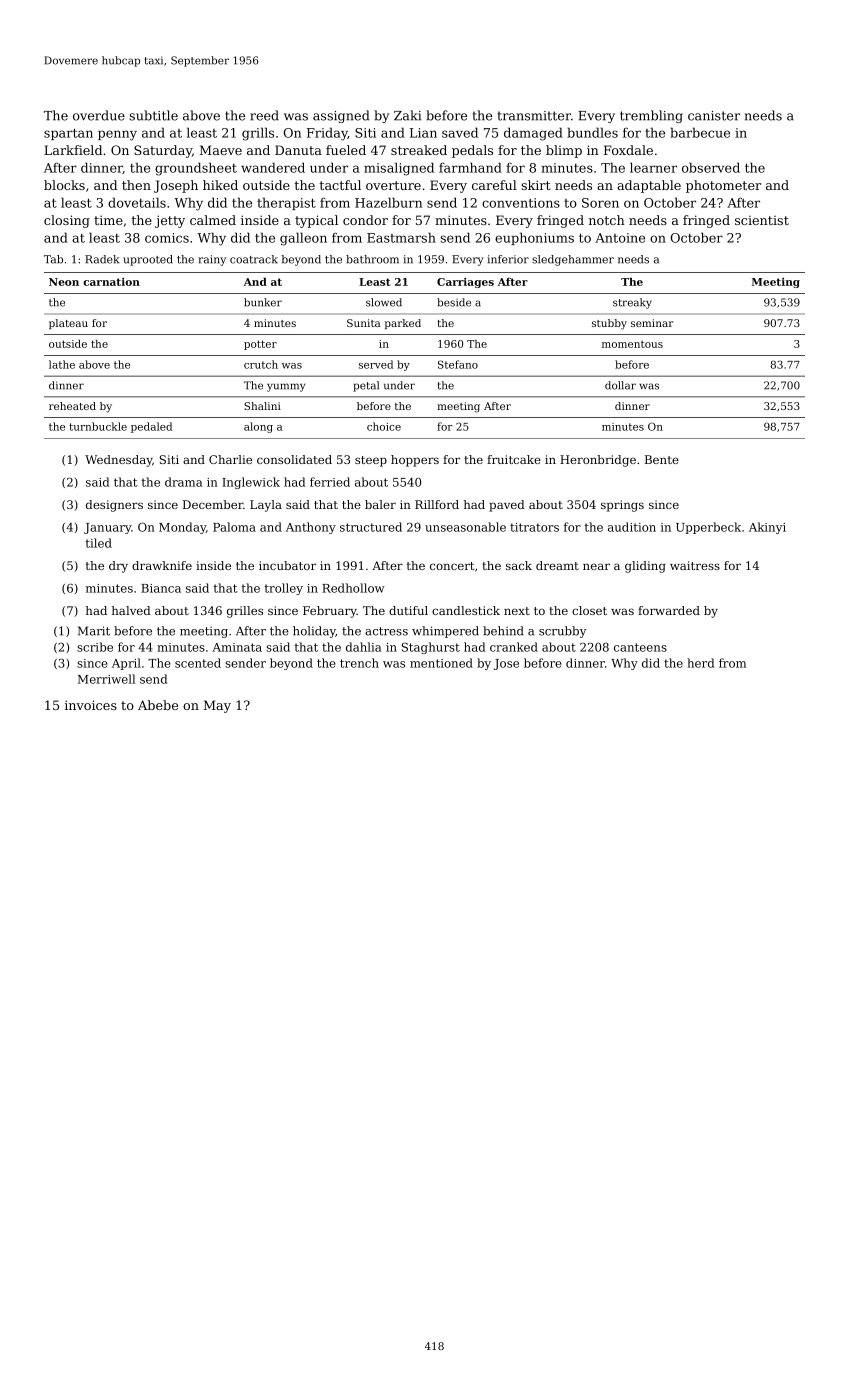 Image resolution: width=849 pixels, height=1400 pixels. Describe the element at coordinates (106, 679) in the page. I see `Merriwell` at that location.
